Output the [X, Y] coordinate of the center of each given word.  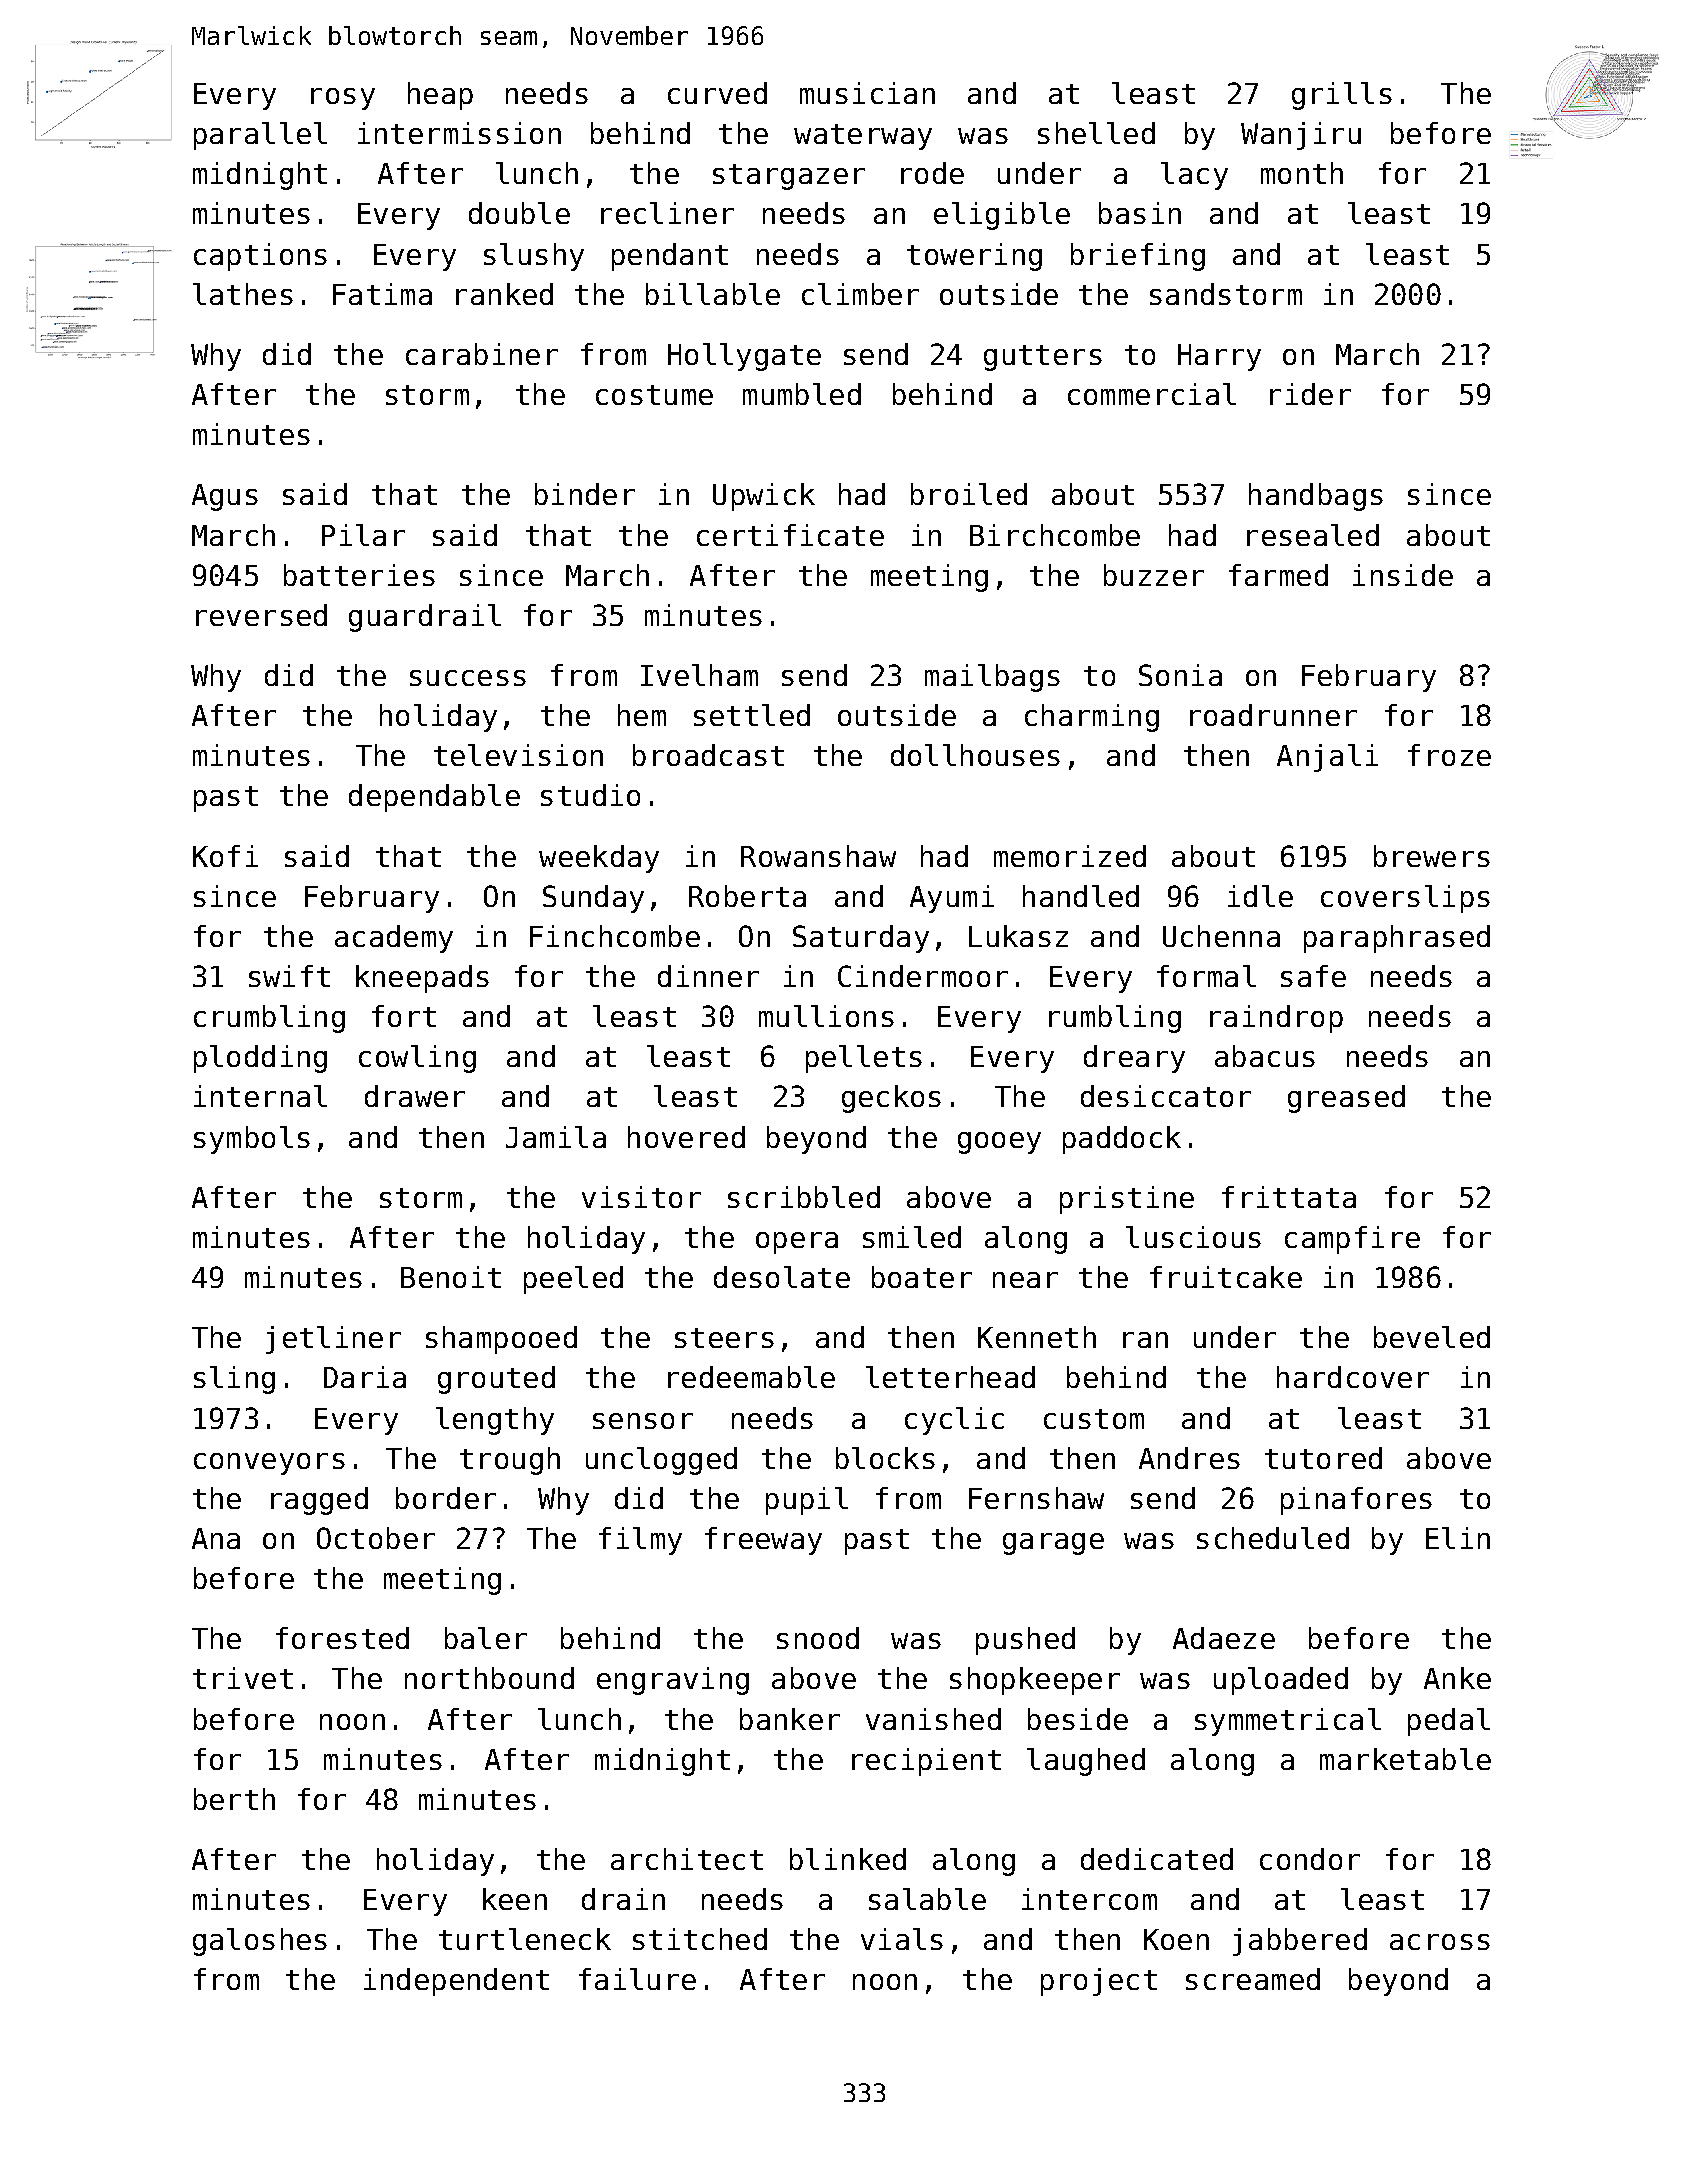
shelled [1096, 133]
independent [456, 1982]
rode [932, 173]
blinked [848, 1859]
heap [440, 96]
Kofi [225, 856]
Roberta [747, 896]
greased [1346, 1099]
